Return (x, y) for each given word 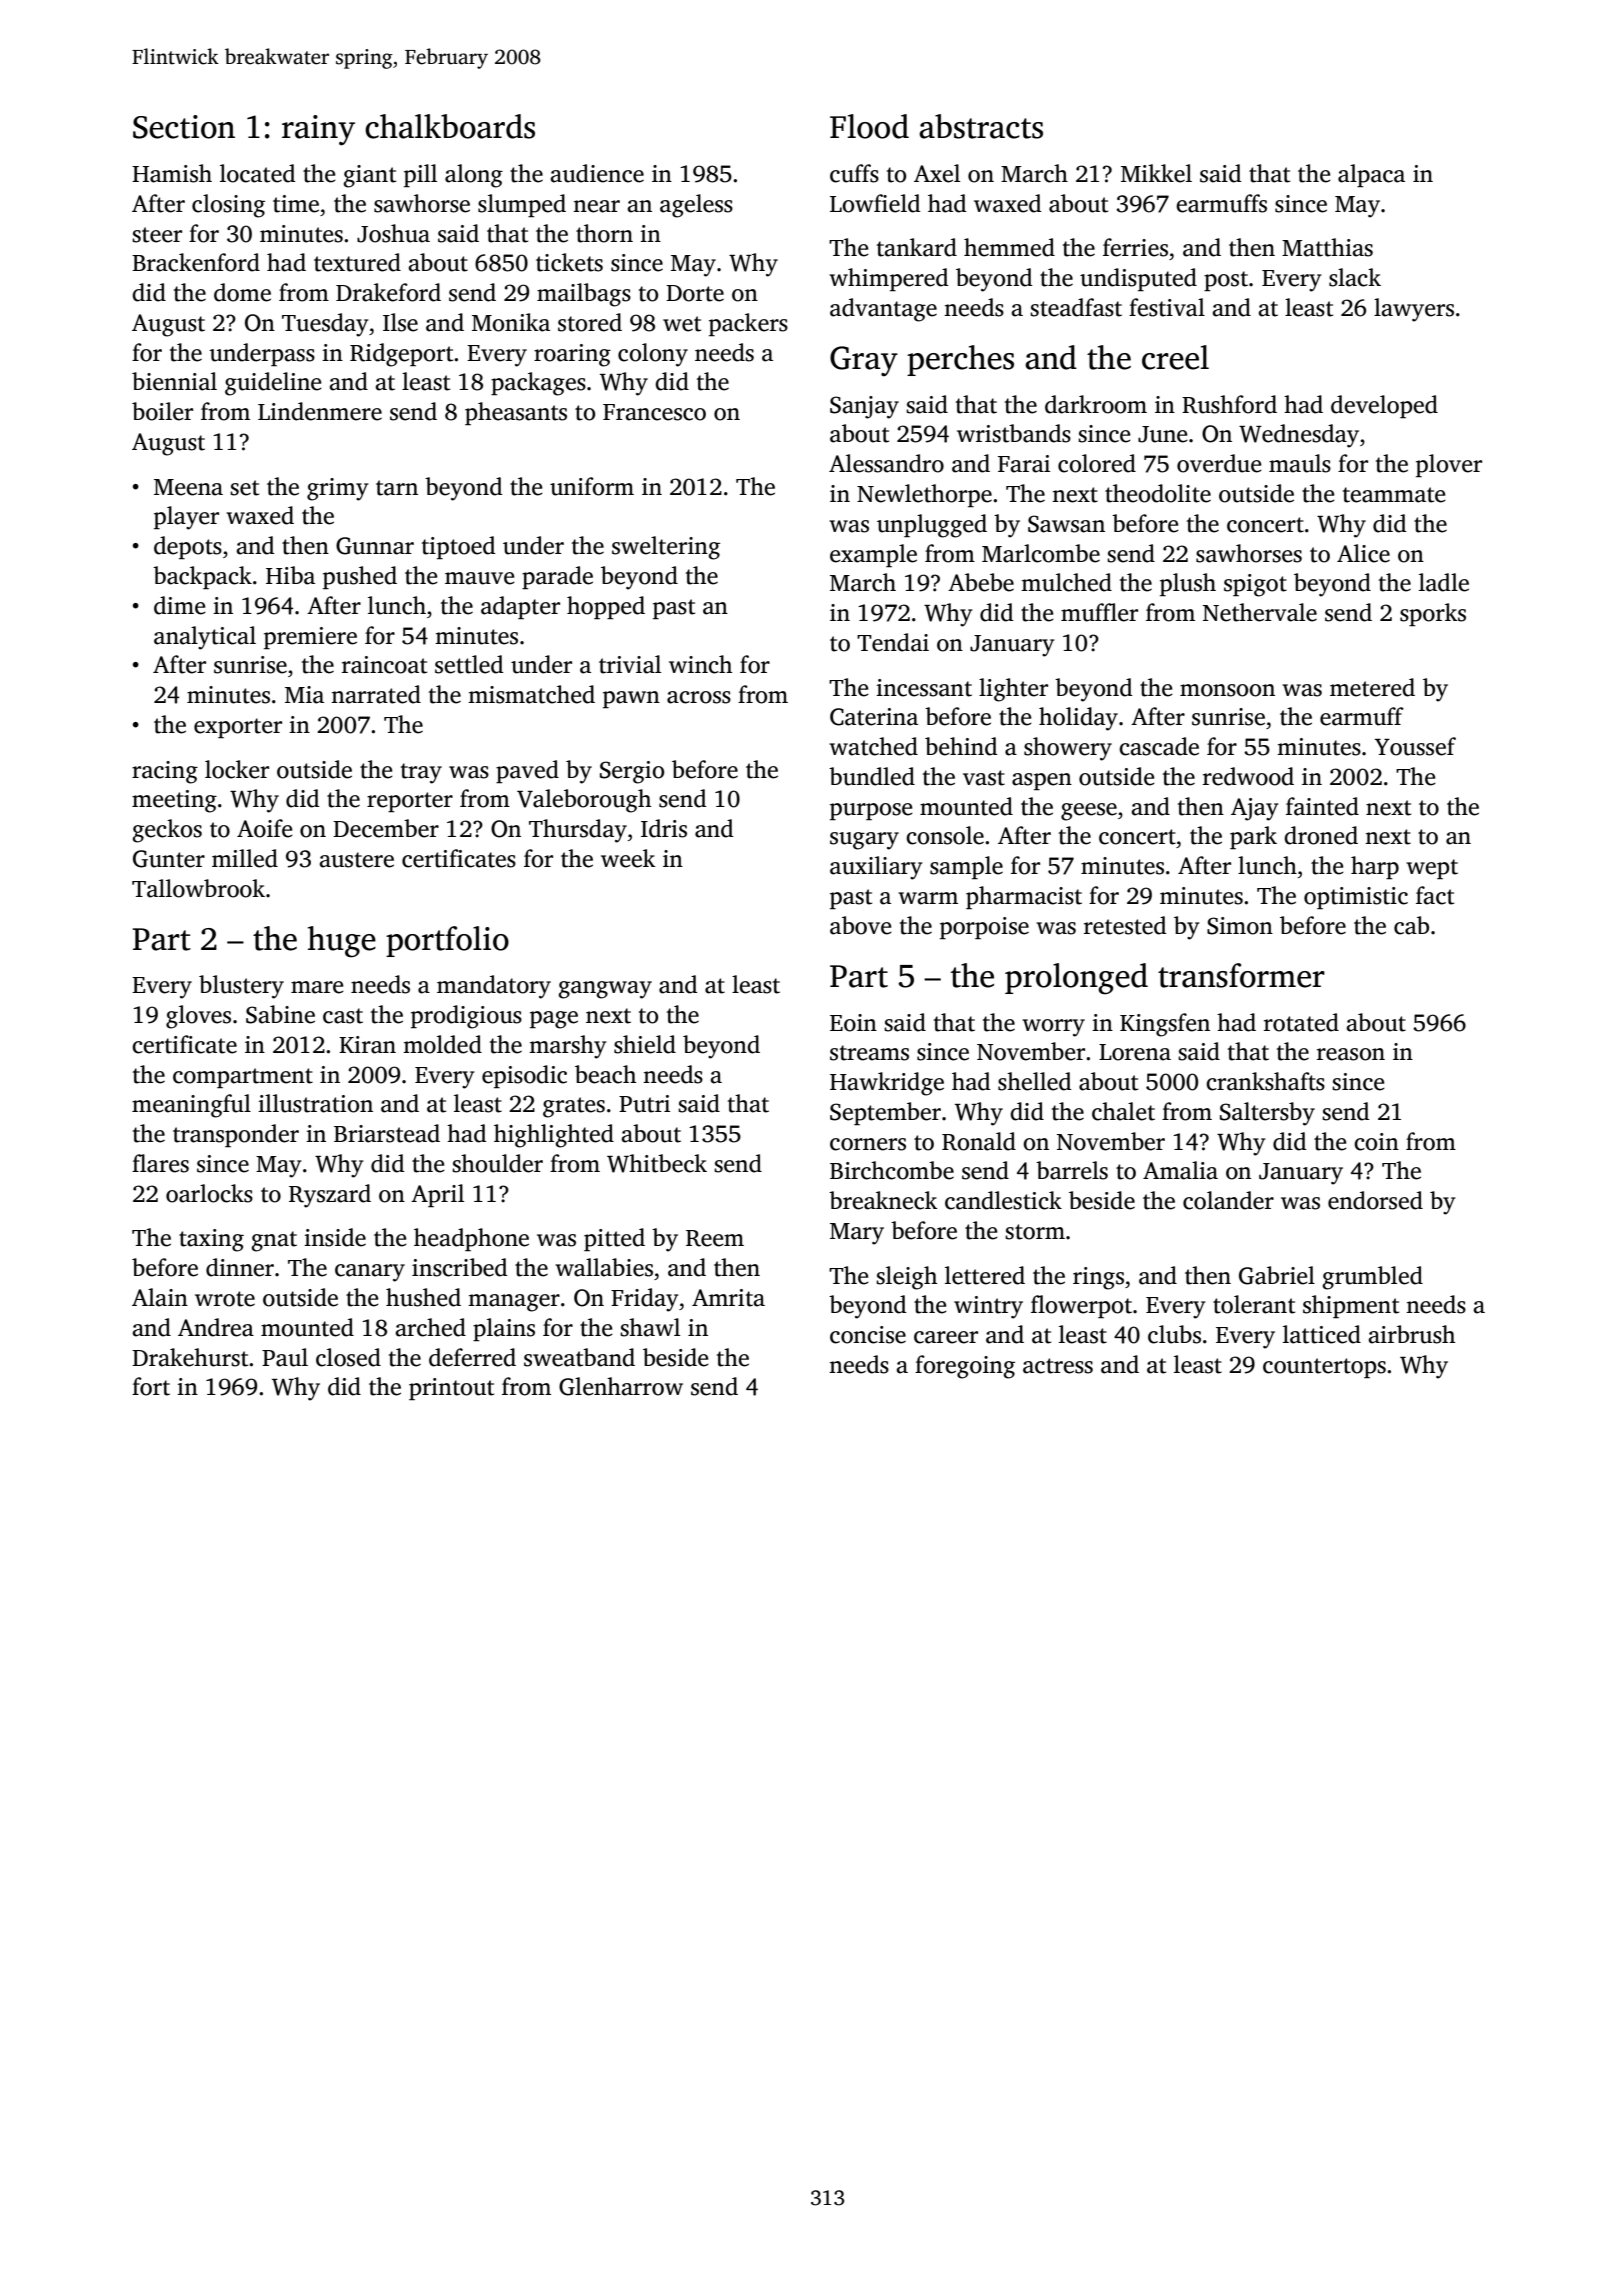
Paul (285, 1357)
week (628, 858)
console (945, 835)
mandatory (494, 987)
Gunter (169, 859)
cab (1411, 925)
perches (960, 360)
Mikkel (1156, 173)
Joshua (393, 233)
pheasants (516, 413)
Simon (1240, 926)
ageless (696, 206)
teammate (1394, 495)
